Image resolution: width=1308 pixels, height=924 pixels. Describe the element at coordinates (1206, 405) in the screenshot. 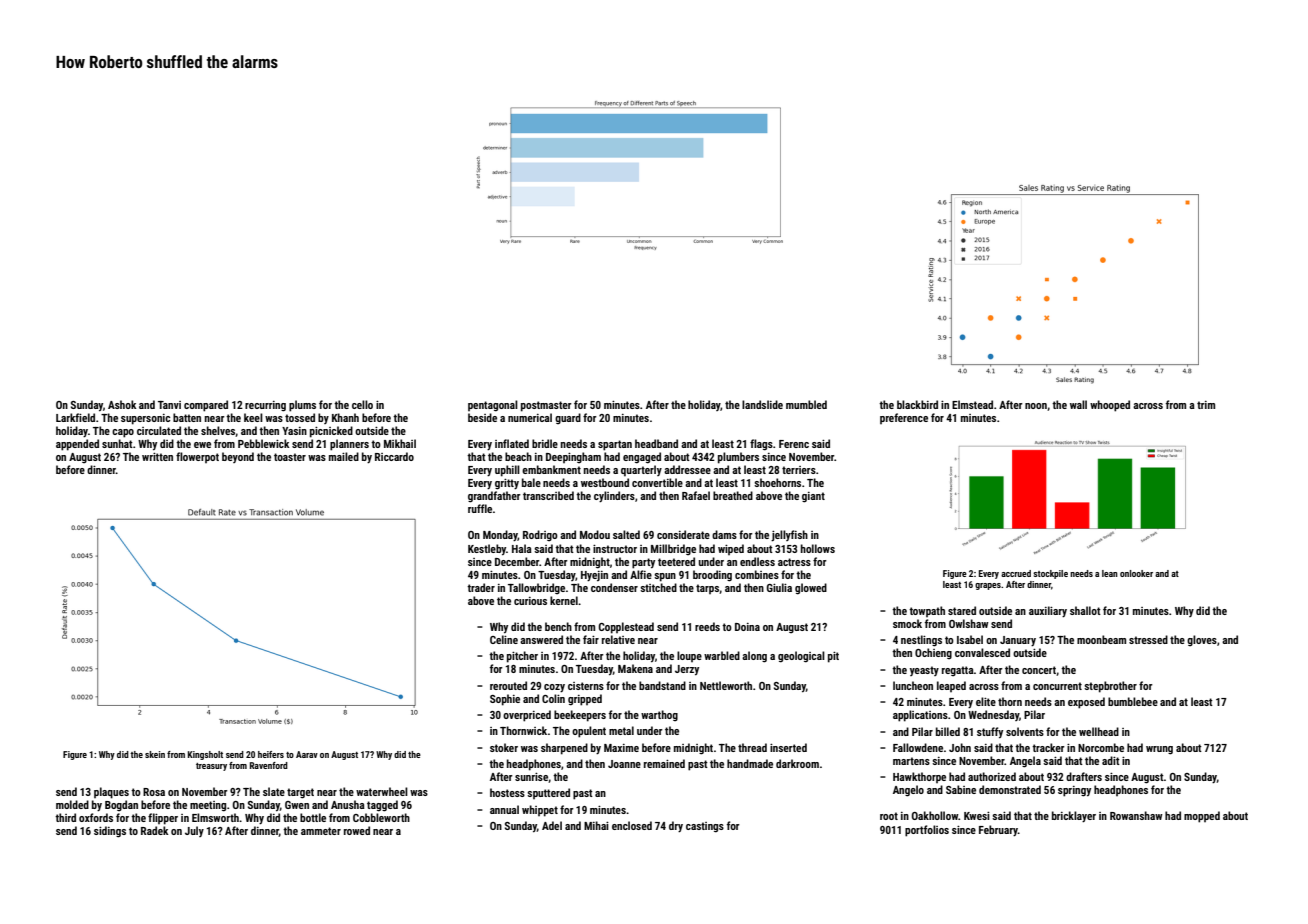

I see `trim` at that location.
